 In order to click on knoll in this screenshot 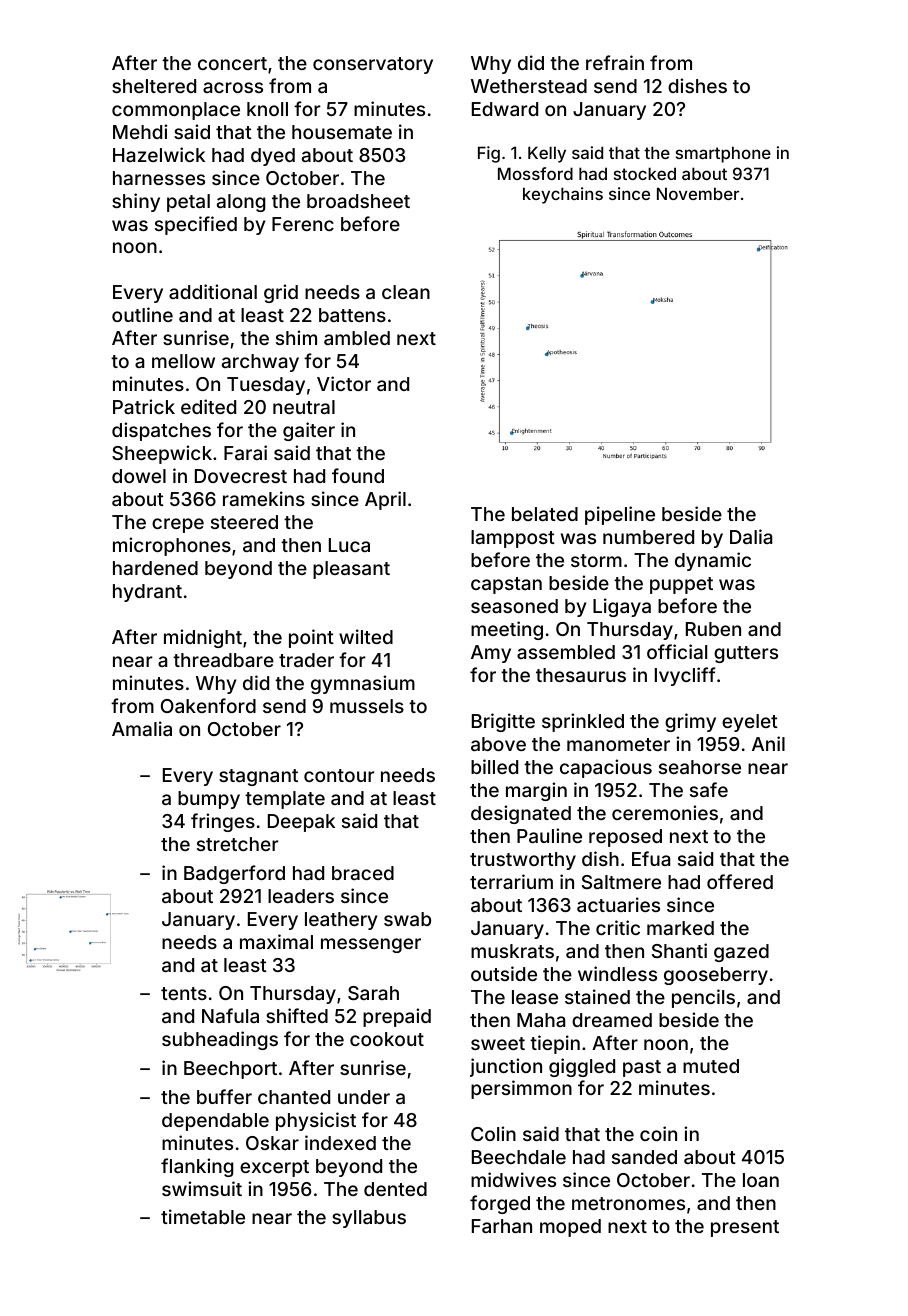, I will do `click(267, 109)`.
